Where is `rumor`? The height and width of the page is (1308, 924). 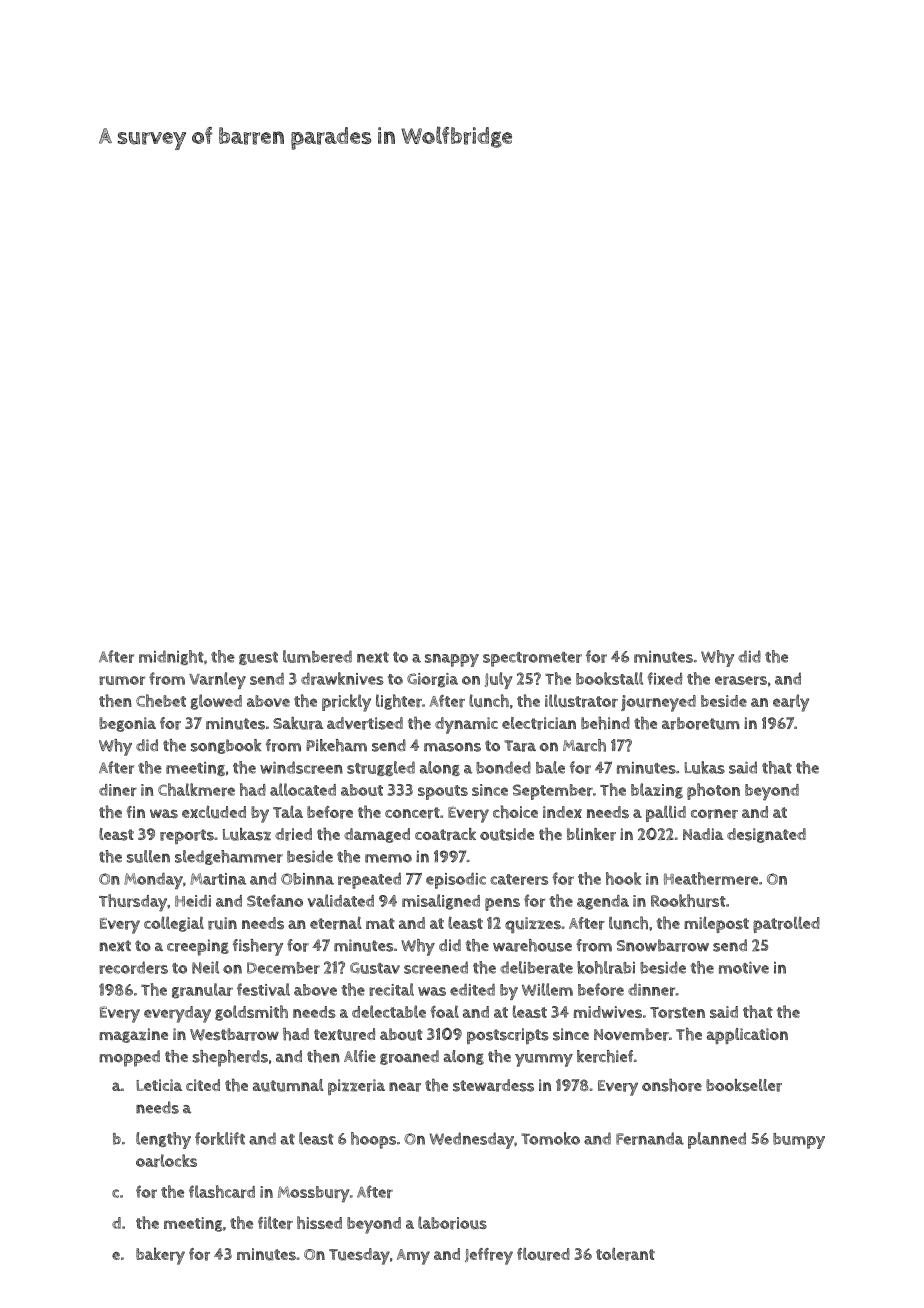 rumor is located at coordinates (122, 680).
